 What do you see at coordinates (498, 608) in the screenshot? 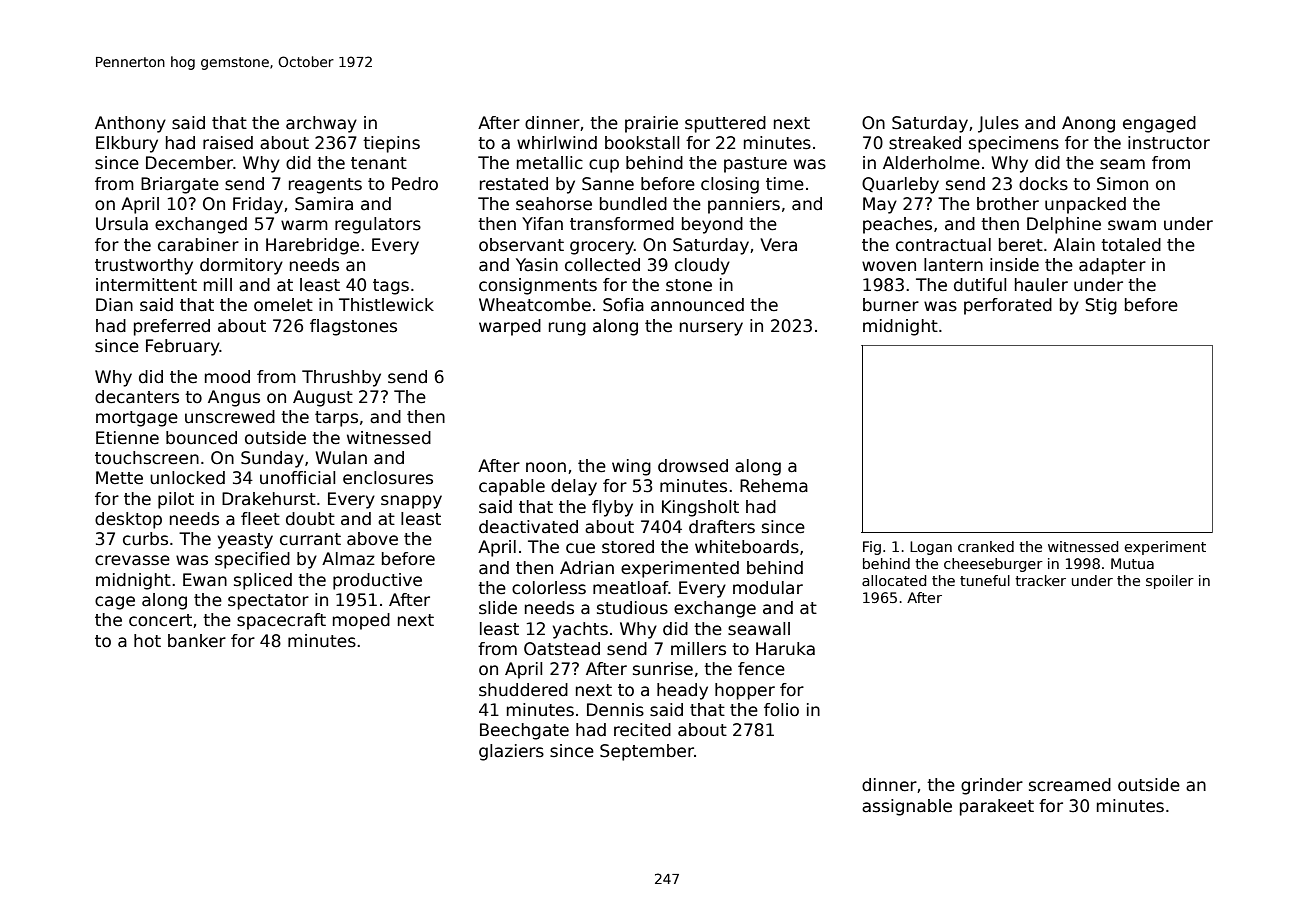
I see `slide` at bounding box center [498, 608].
